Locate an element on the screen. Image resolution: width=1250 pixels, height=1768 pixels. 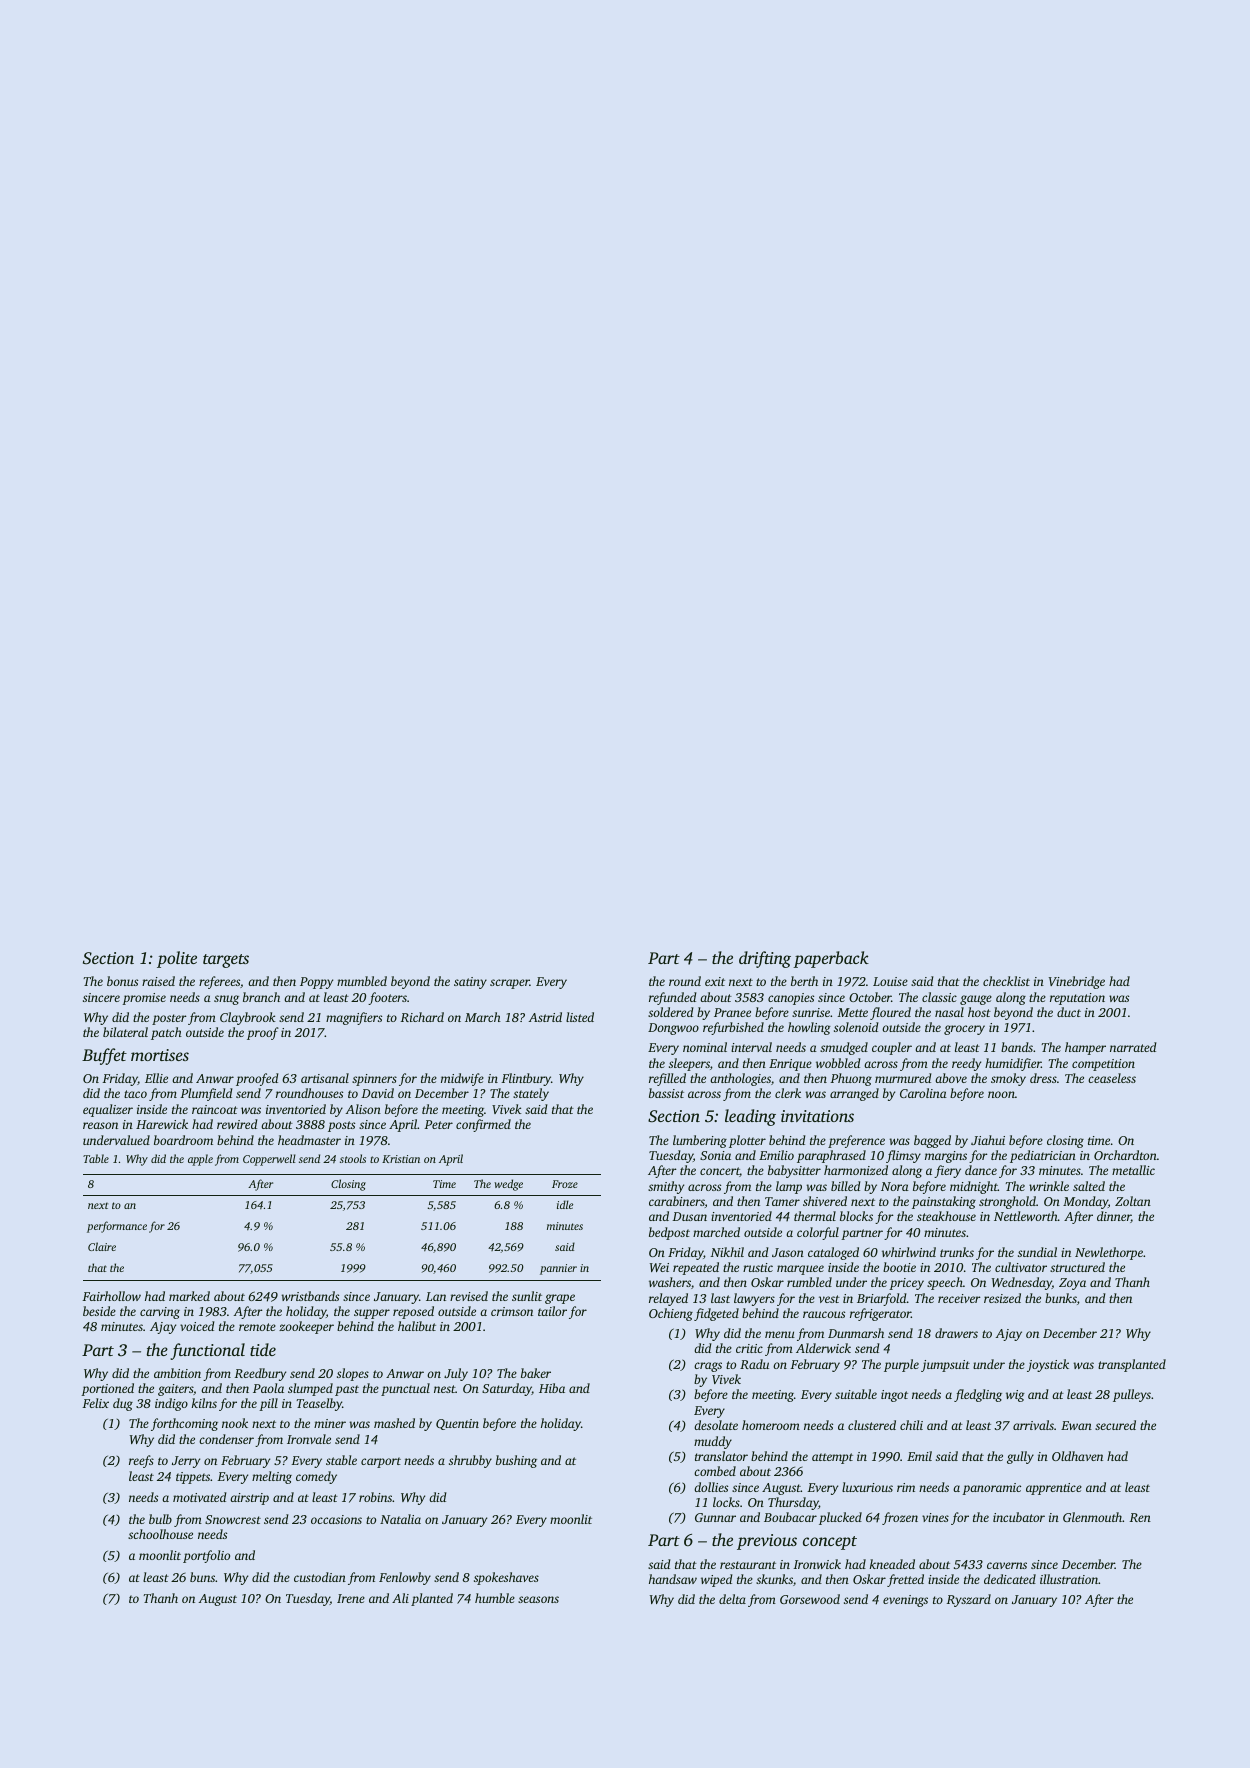
drifting is located at coordinates (765, 959).
